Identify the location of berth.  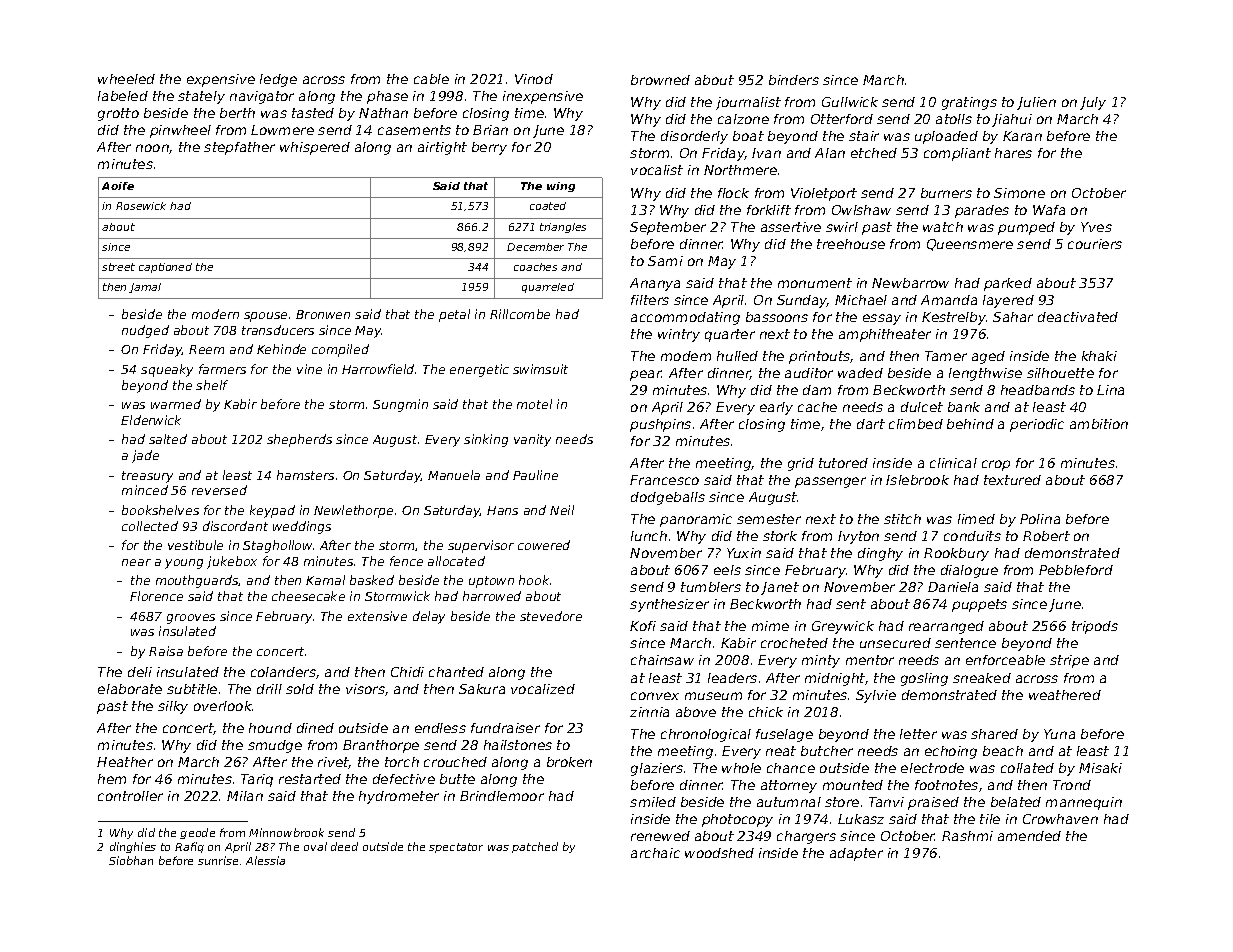
(237, 113).
